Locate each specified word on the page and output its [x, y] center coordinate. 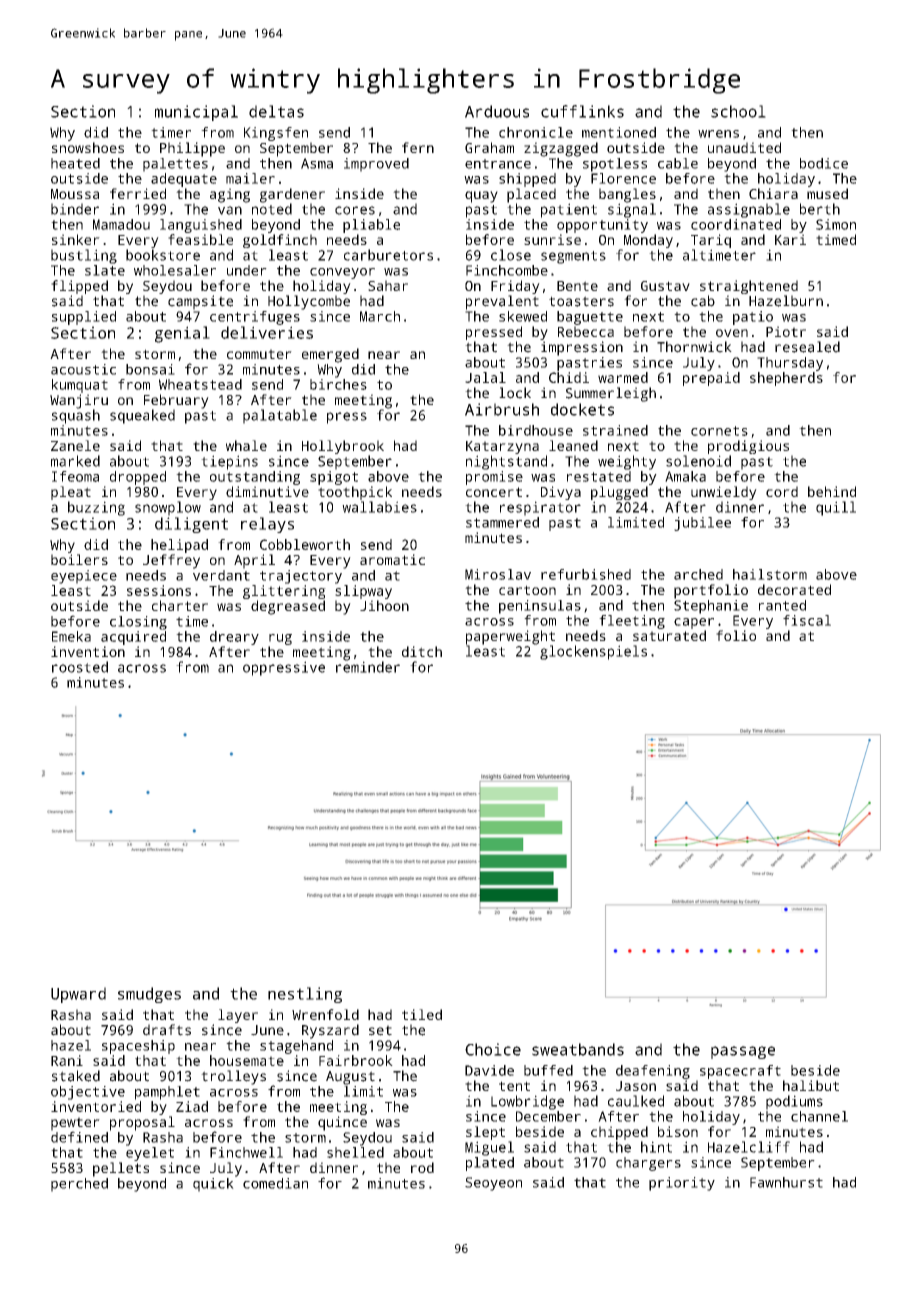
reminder [368, 667]
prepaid [711, 379]
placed [531, 195]
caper [694, 623]
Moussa [75, 194]
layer [238, 1016]
